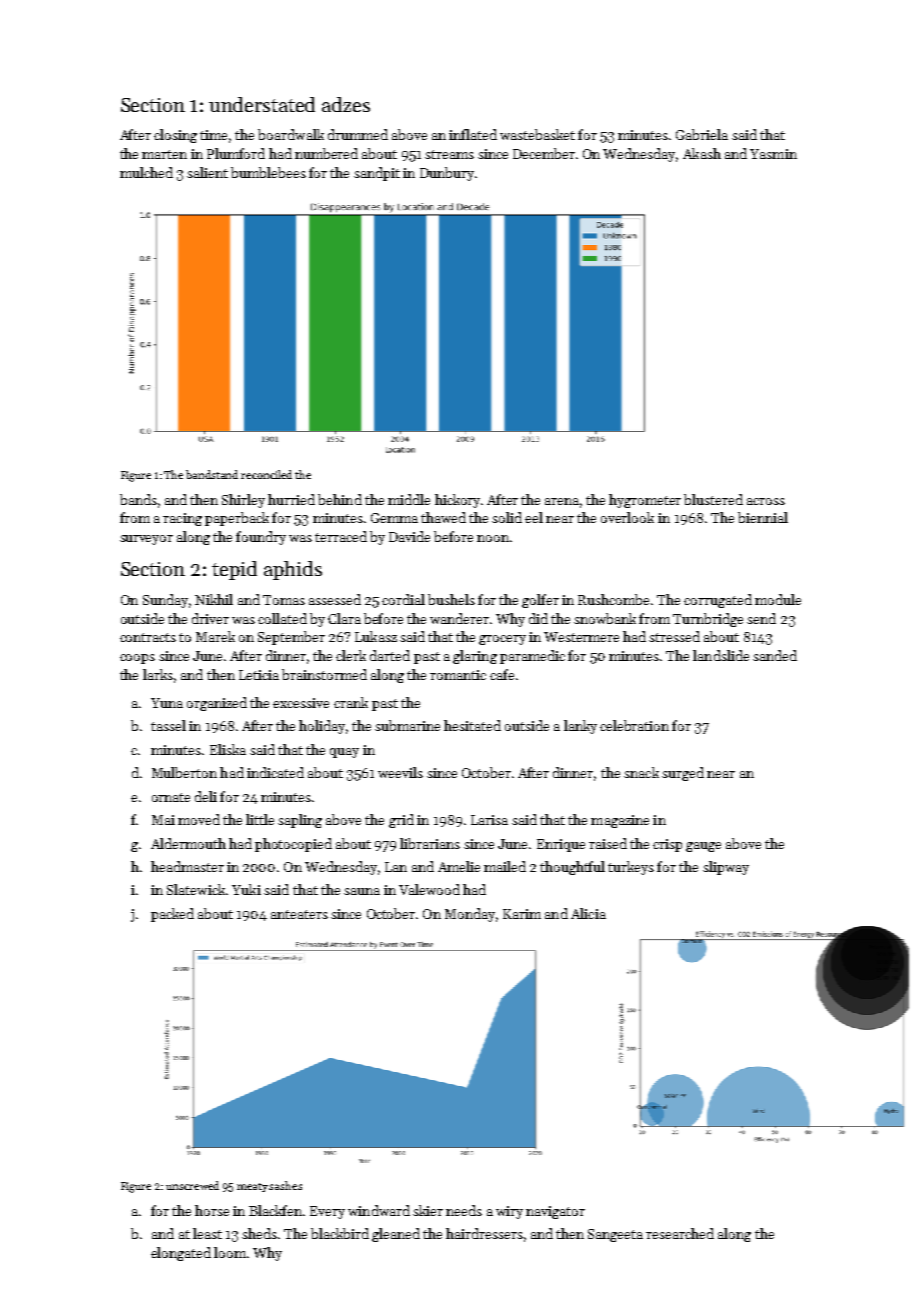 This document has width=924, height=1308. Describe the element at coordinates (713, 499) in the document. I see `blustered` at that location.
